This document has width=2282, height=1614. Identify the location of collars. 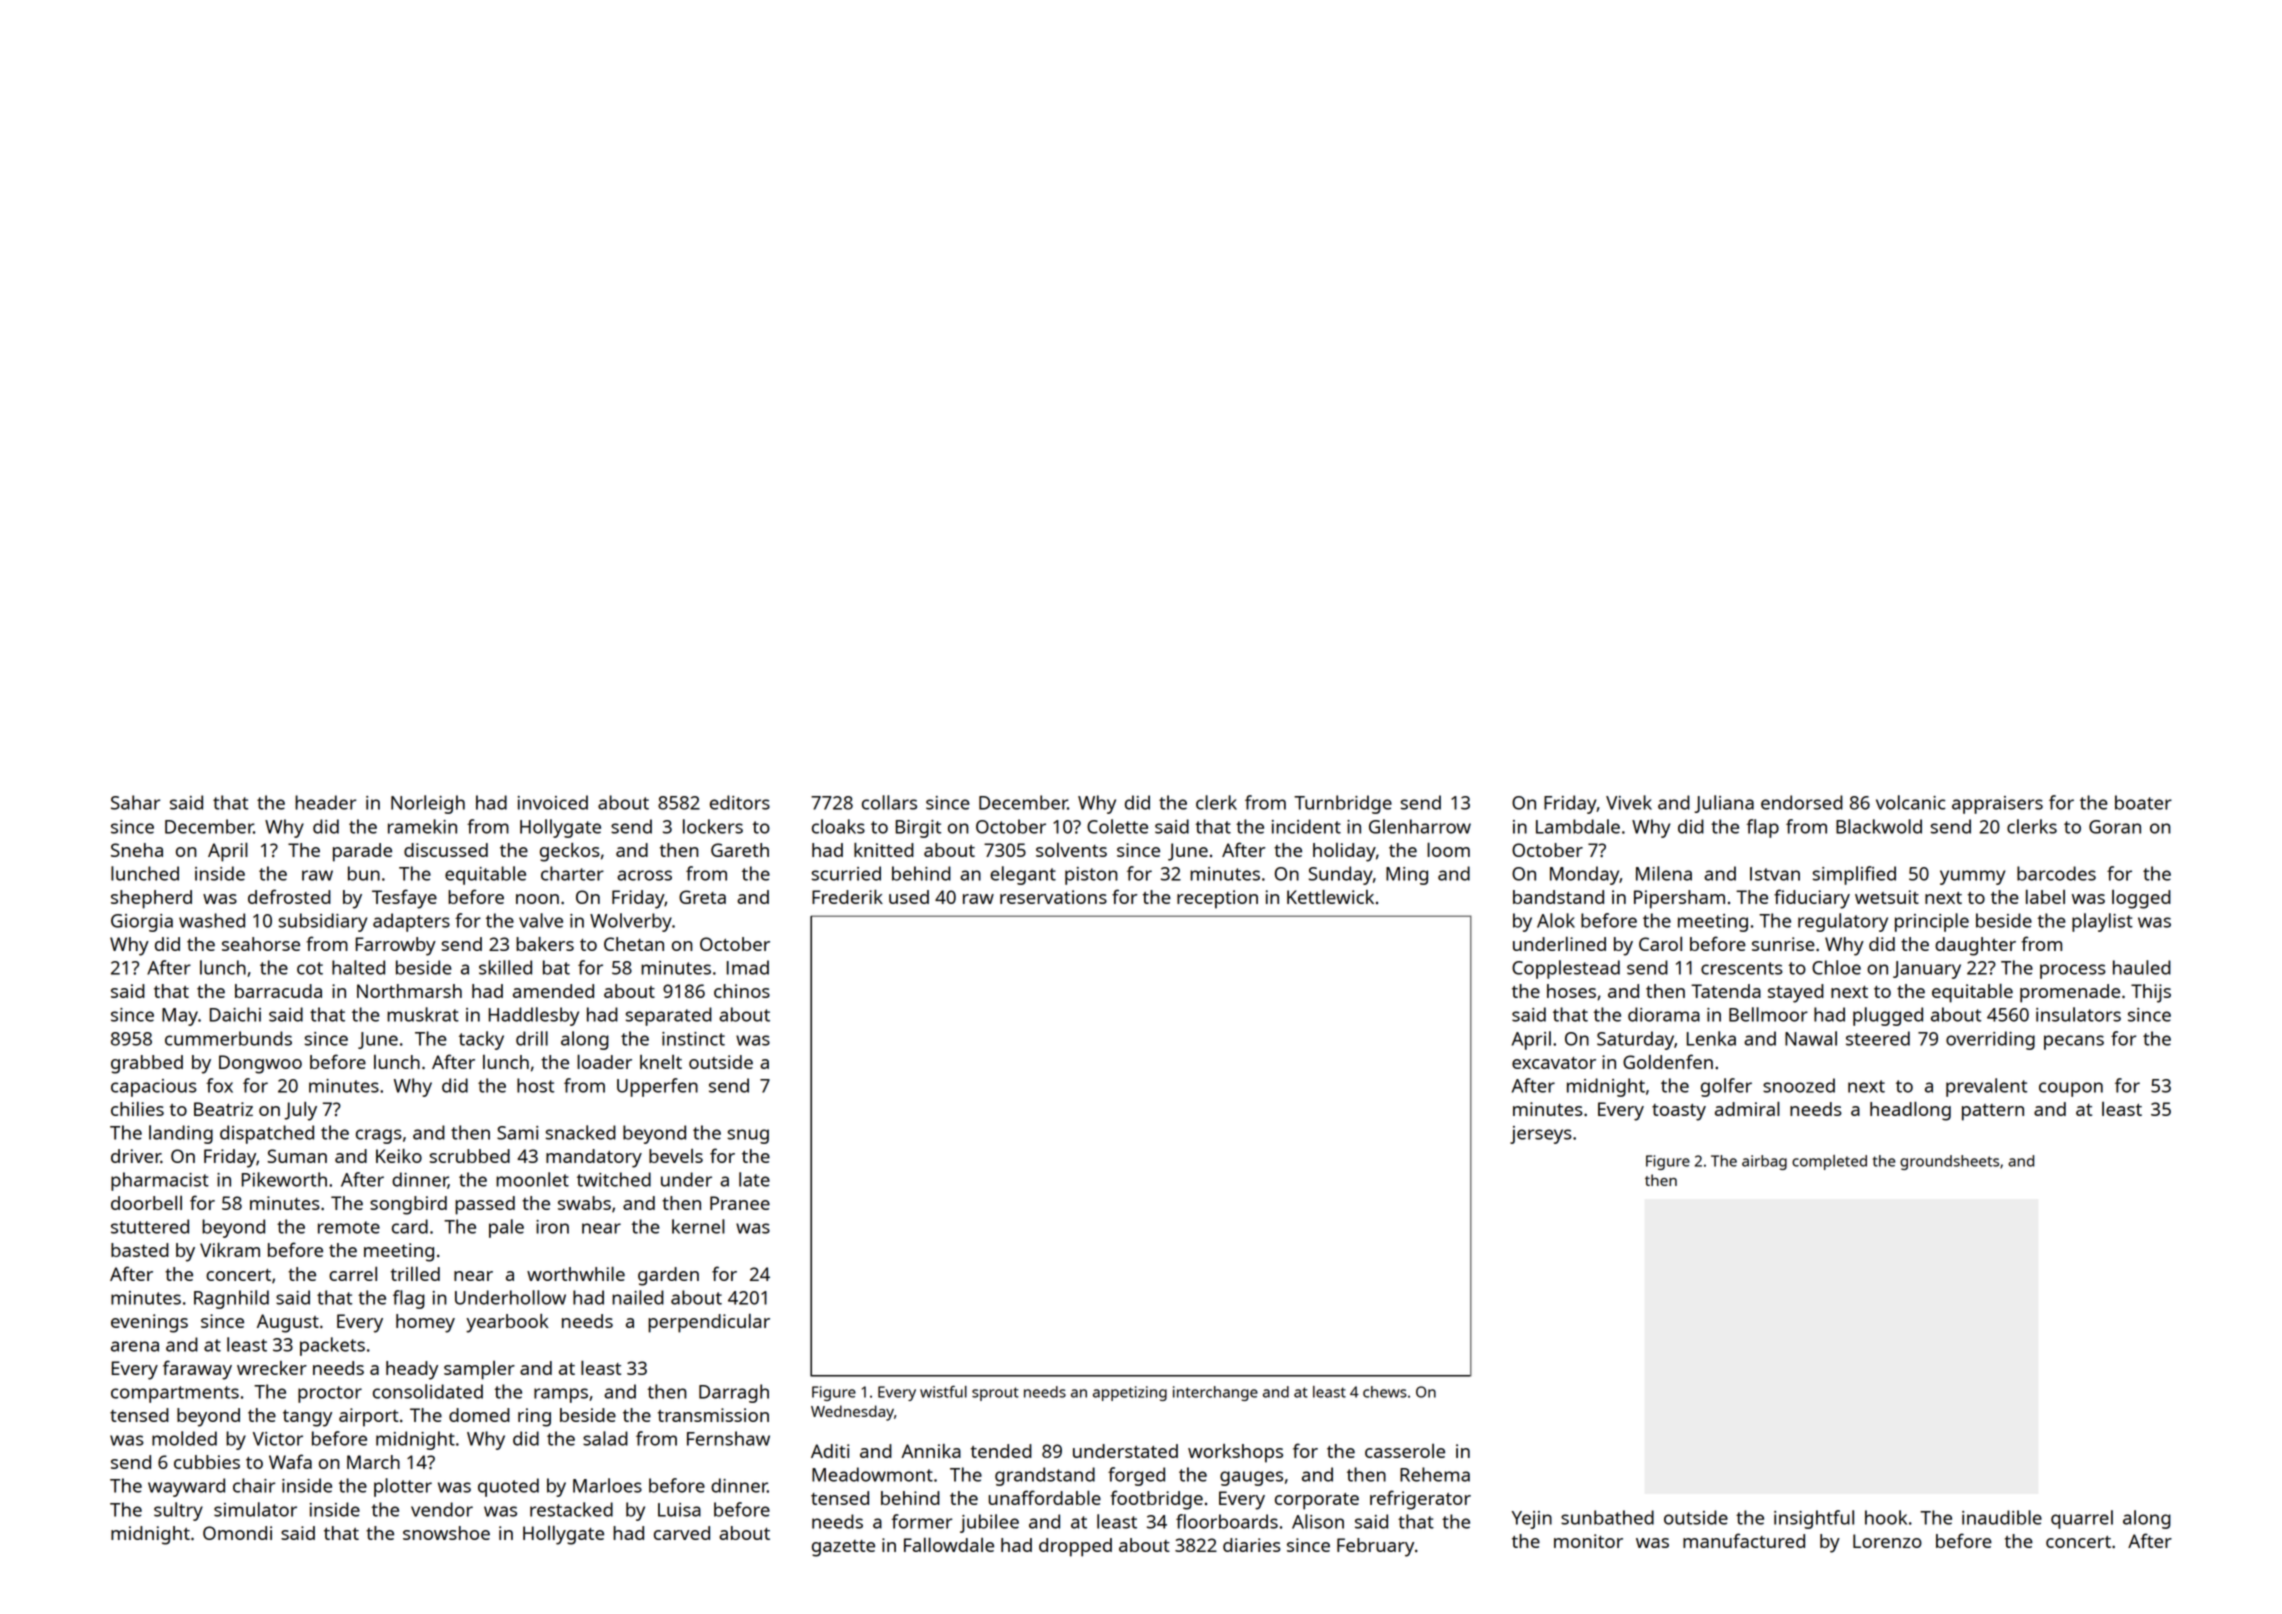
(889, 802).
